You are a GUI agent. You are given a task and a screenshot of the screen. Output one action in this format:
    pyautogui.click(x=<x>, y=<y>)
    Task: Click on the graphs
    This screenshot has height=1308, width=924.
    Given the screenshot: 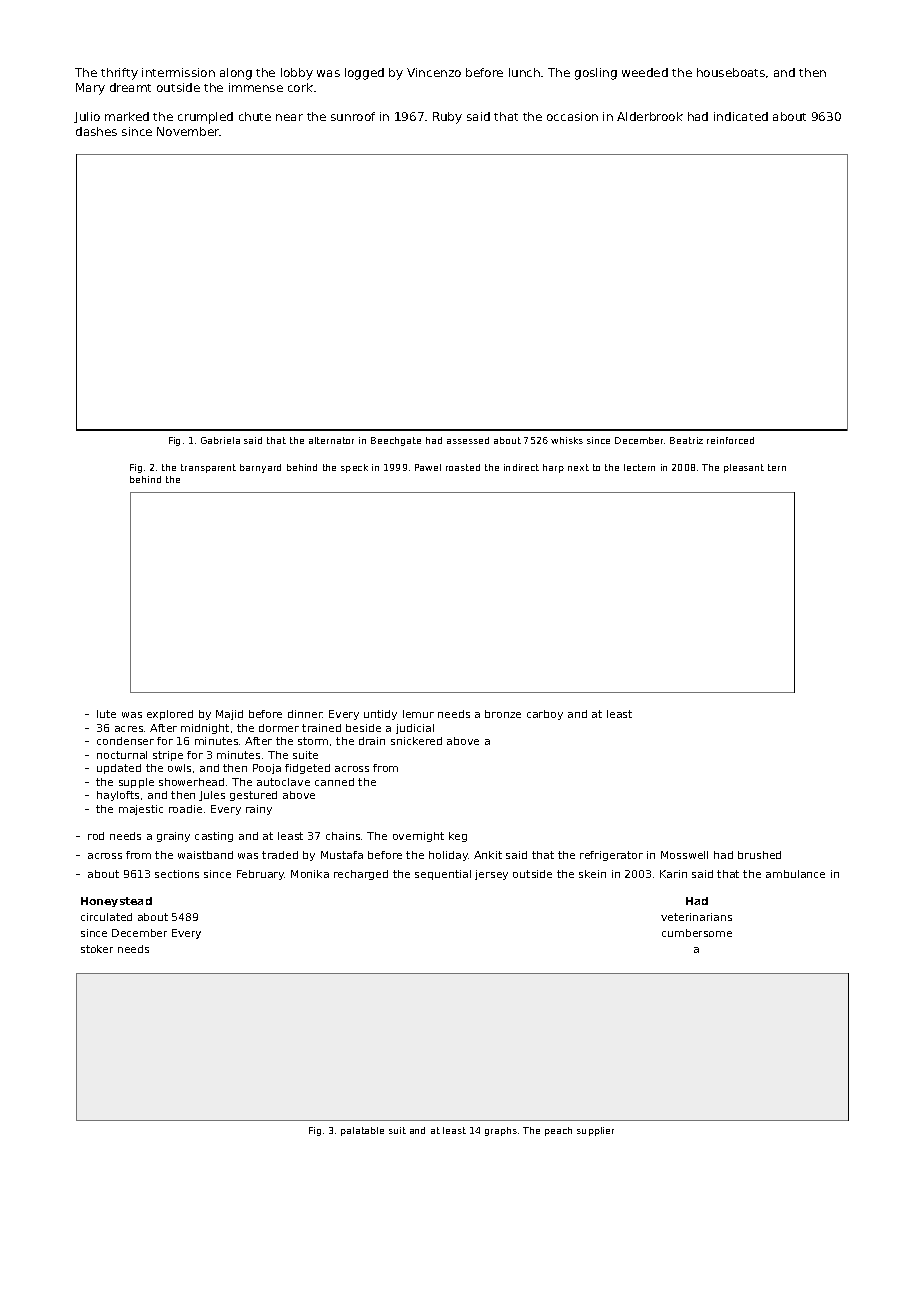 What is the action you would take?
    pyautogui.click(x=501, y=1131)
